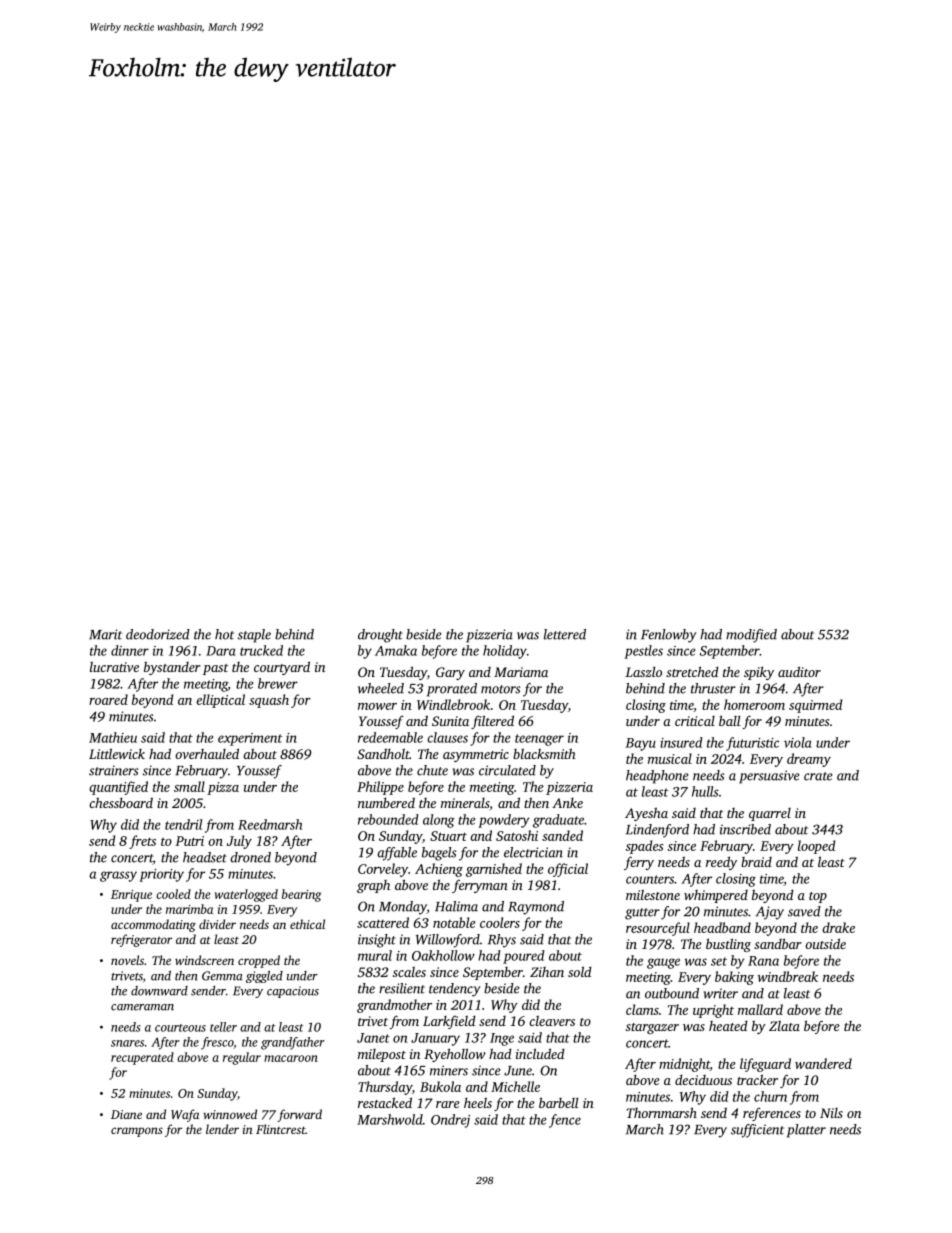 This screenshot has width=952, height=1233. I want to click on lettered, so click(565, 634).
